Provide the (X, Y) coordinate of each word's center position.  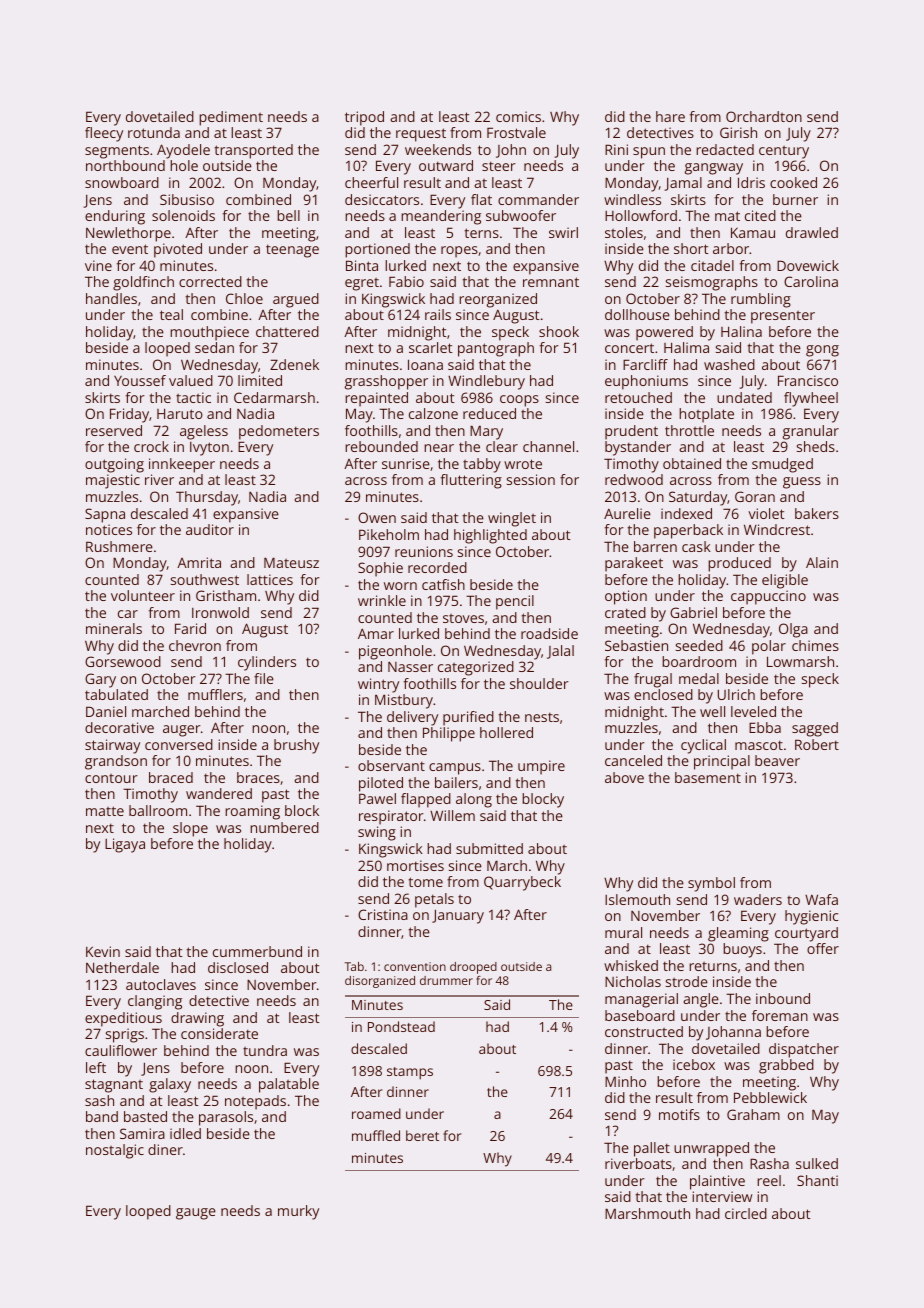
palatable (289, 1085)
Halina (741, 331)
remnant (551, 282)
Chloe (244, 298)
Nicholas (633, 981)
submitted (489, 848)
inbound (783, 998)
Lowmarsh (800, 661)
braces (258, 777)
